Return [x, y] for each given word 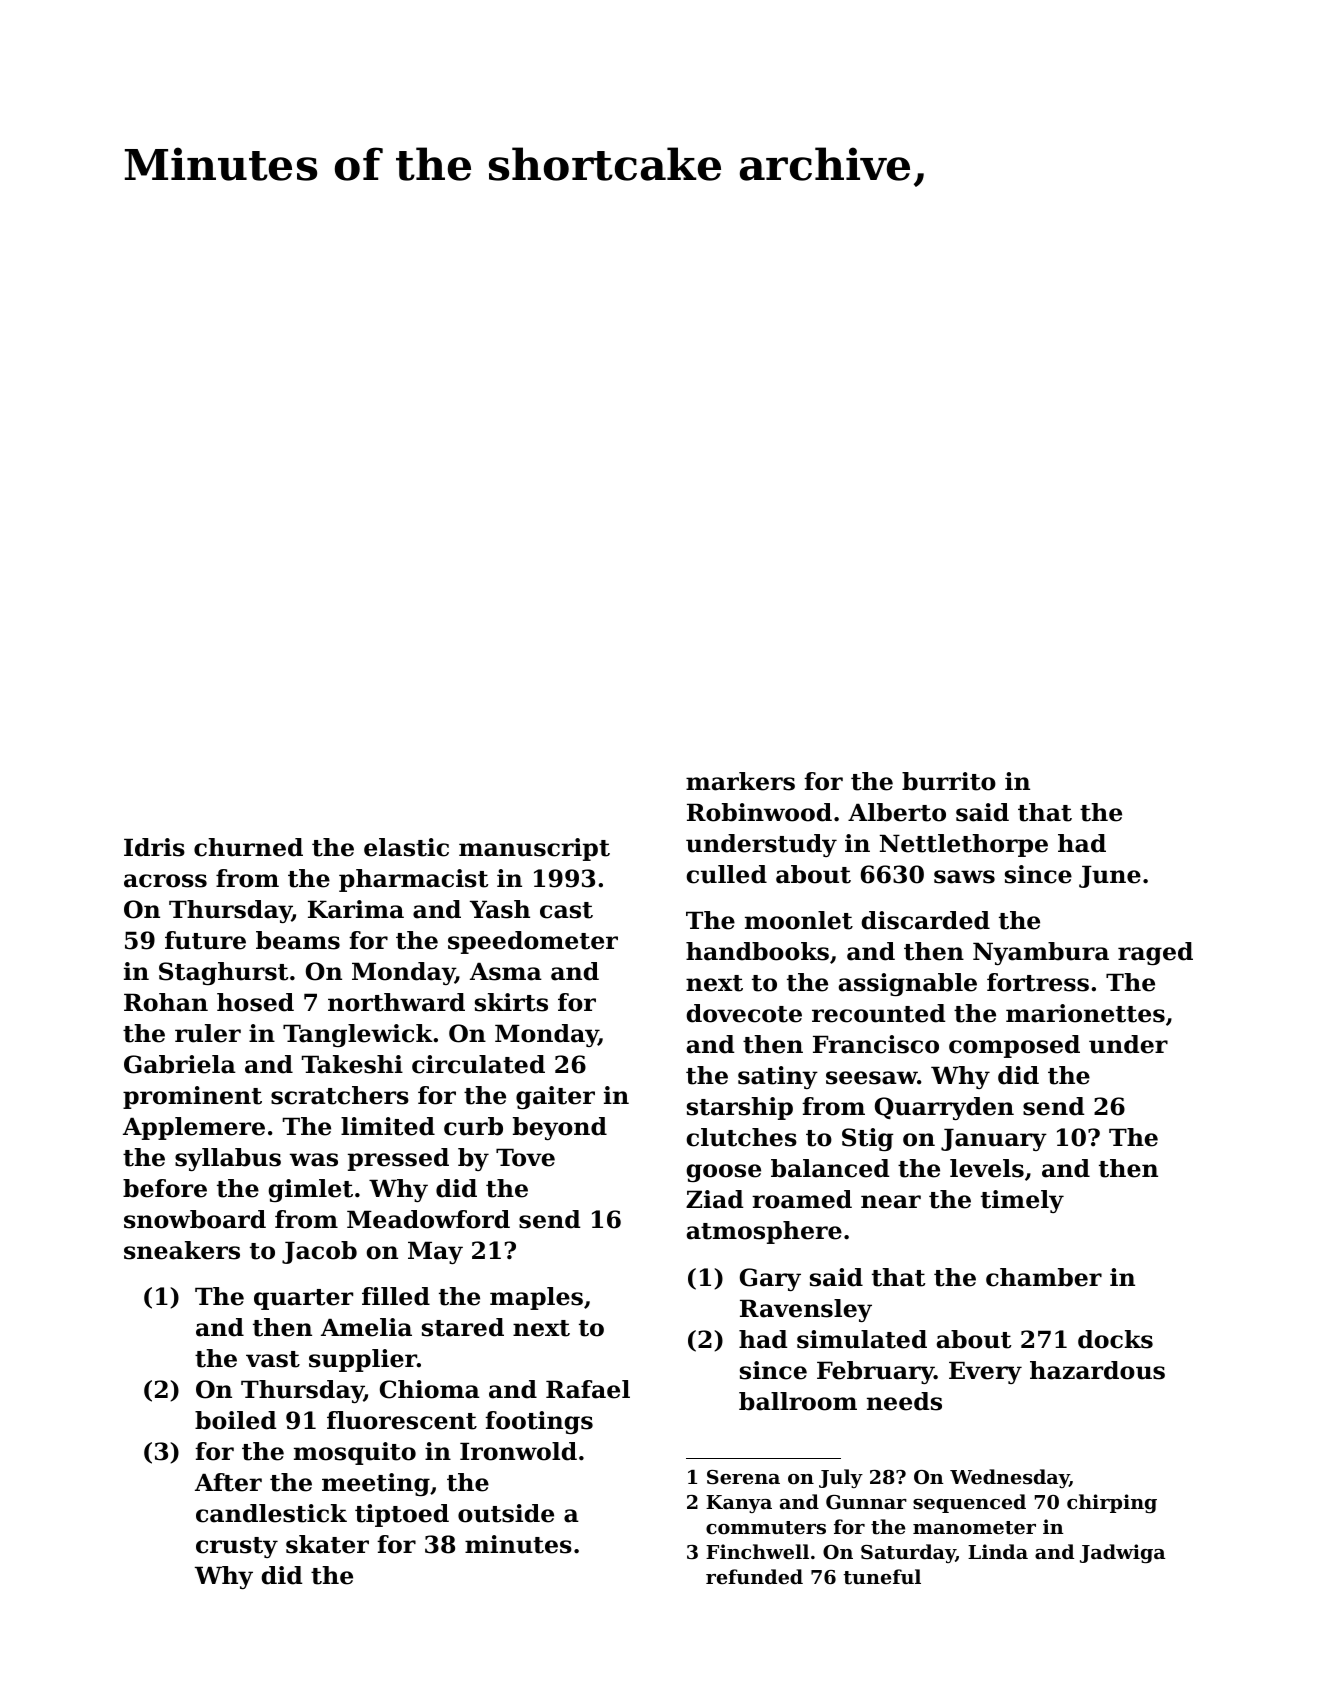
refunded [754, 1576]
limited [388, 1126]
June [1110, 876]
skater [327, 1544]
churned [248, 847]
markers [740, 781]
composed [1014, 1046]
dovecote [744, 1013]
